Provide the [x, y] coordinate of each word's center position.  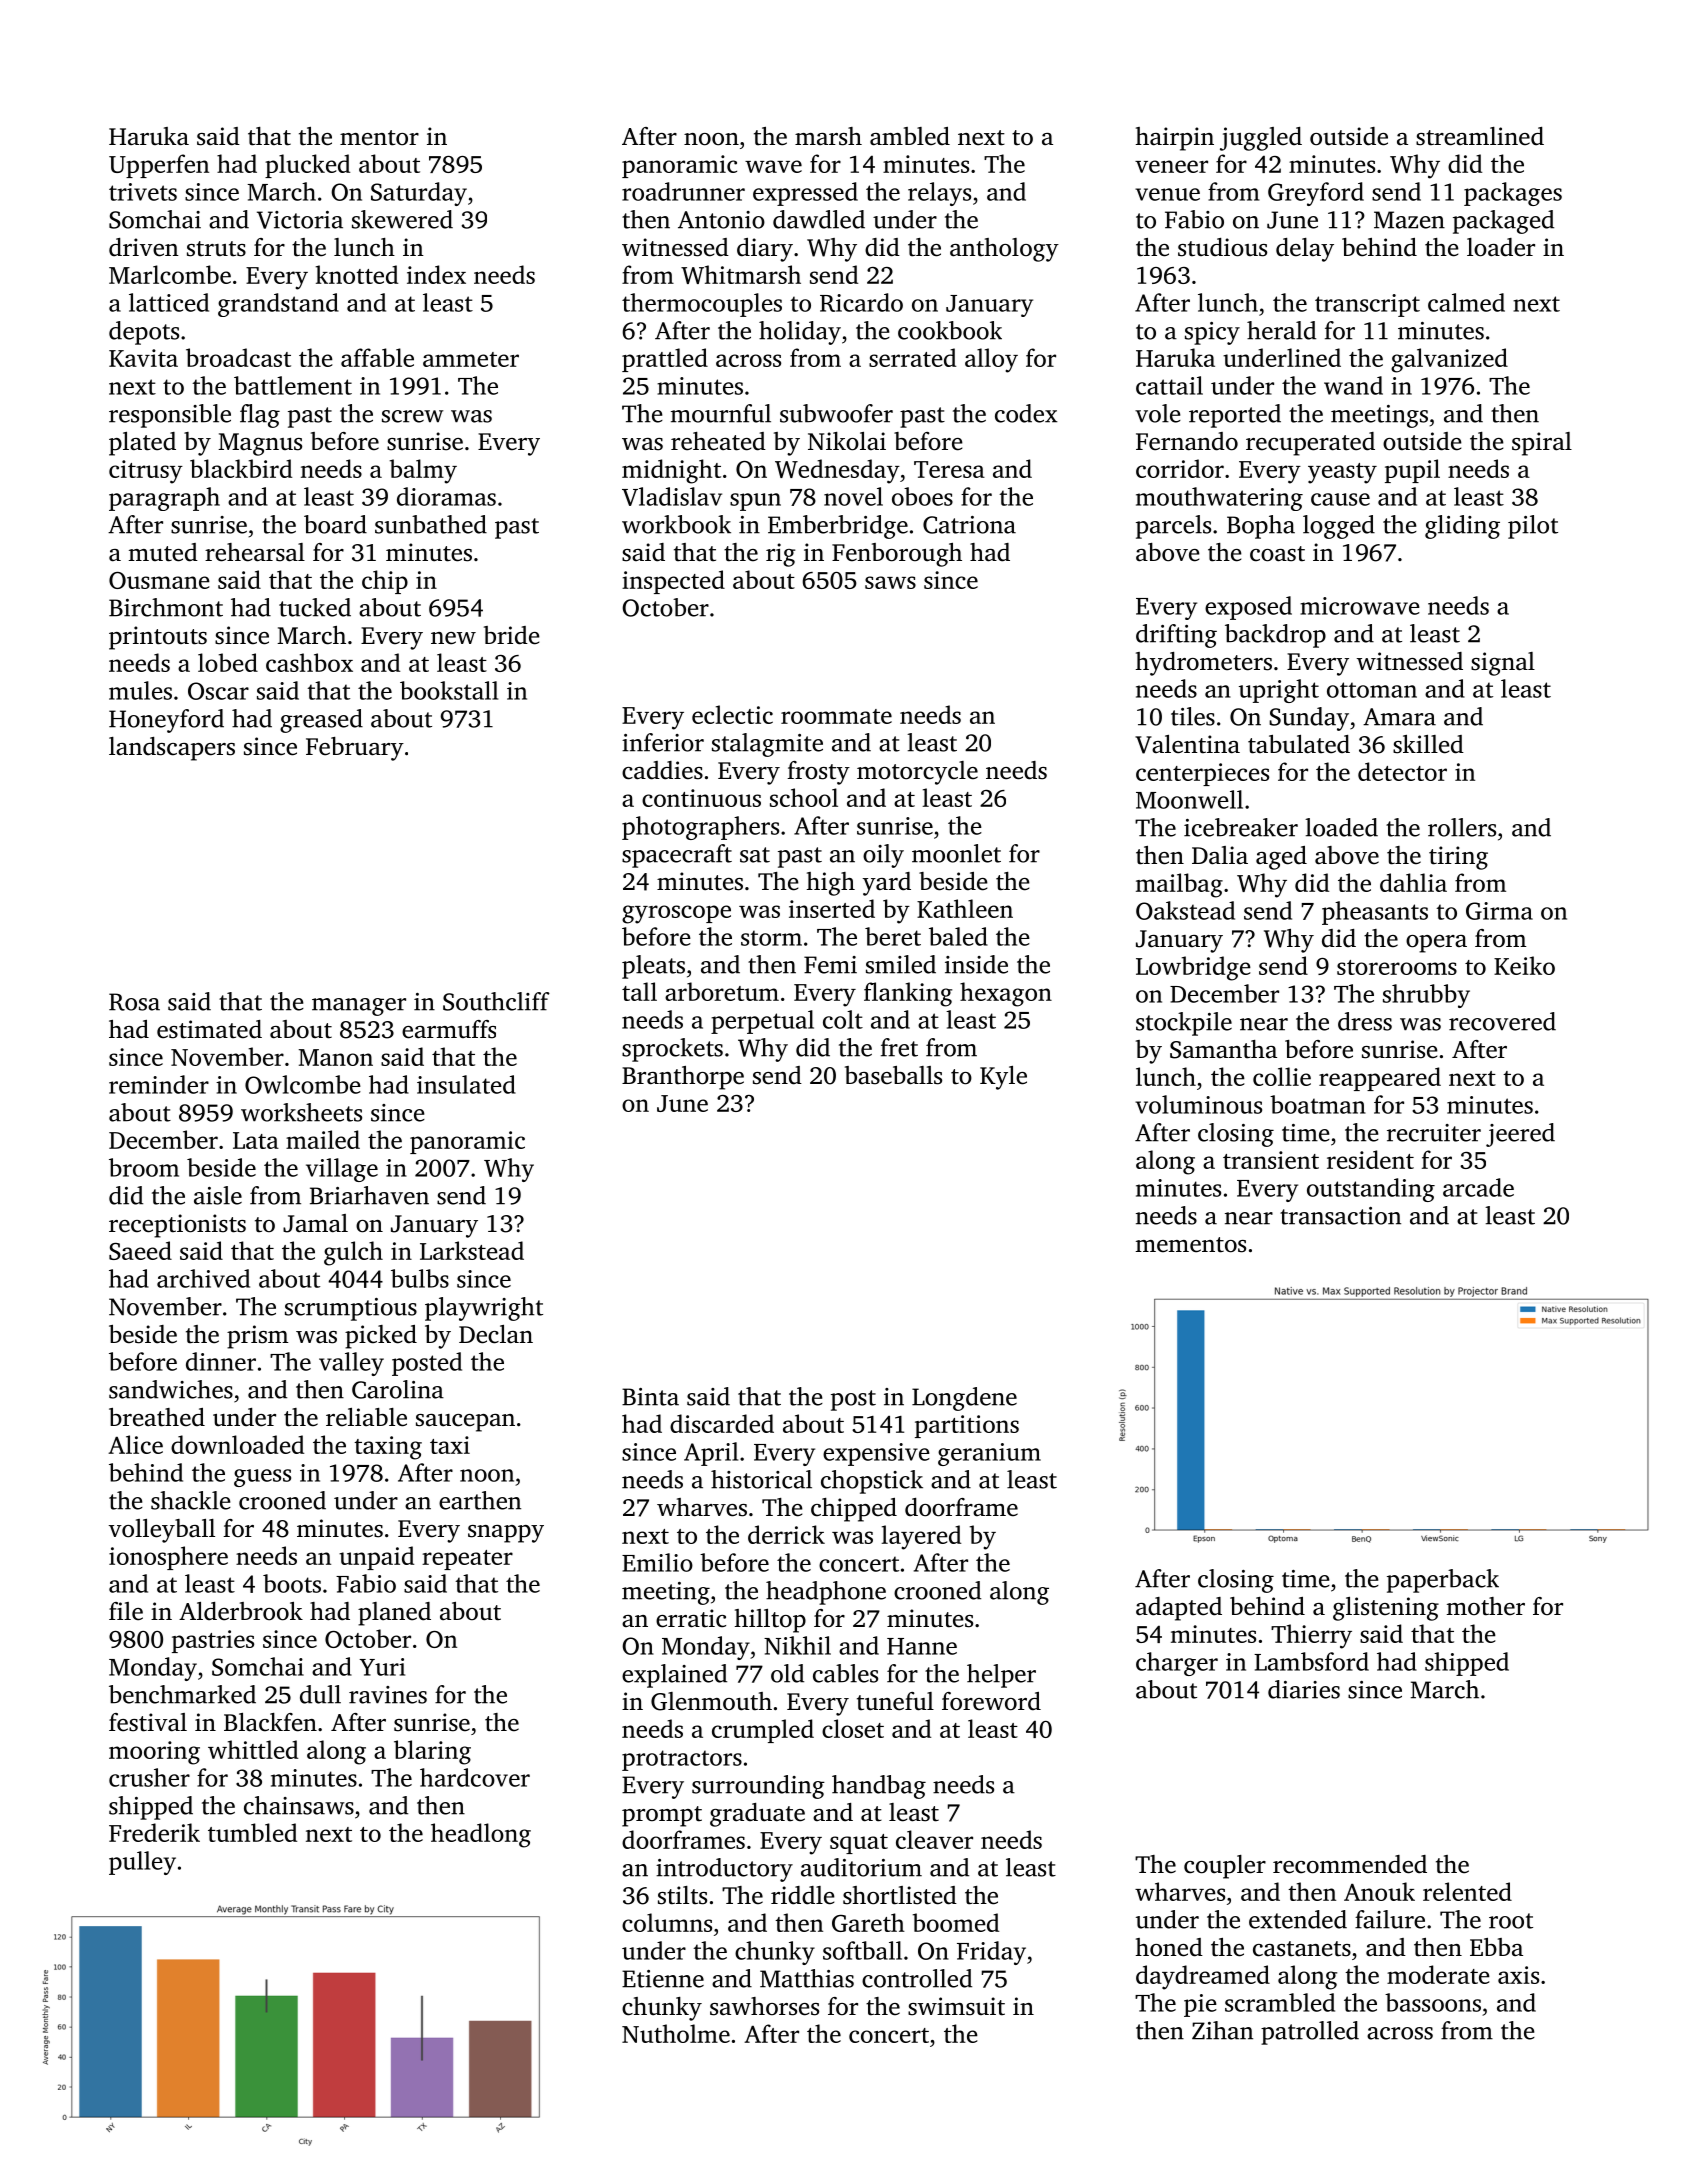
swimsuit [956, 2006]
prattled [665, 360]
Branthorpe [683, 1078]
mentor [379, 138]
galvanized [1449, 360]
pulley [142, 1863]
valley [351, 1364]
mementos [1191, 1245]
